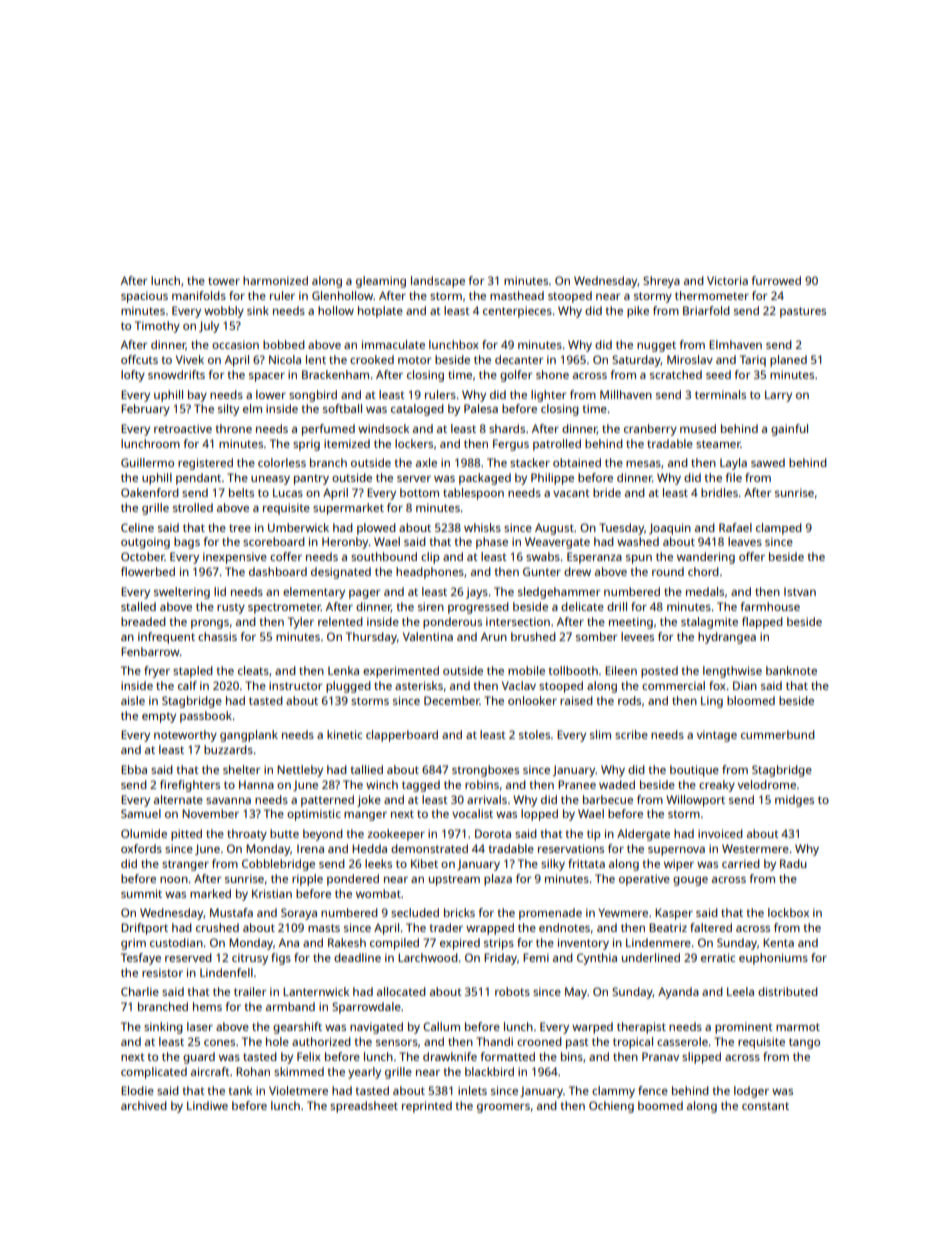 This screenshot has width=952, height=1233. I want to click on spreadsheet, so click(364, 1107).
